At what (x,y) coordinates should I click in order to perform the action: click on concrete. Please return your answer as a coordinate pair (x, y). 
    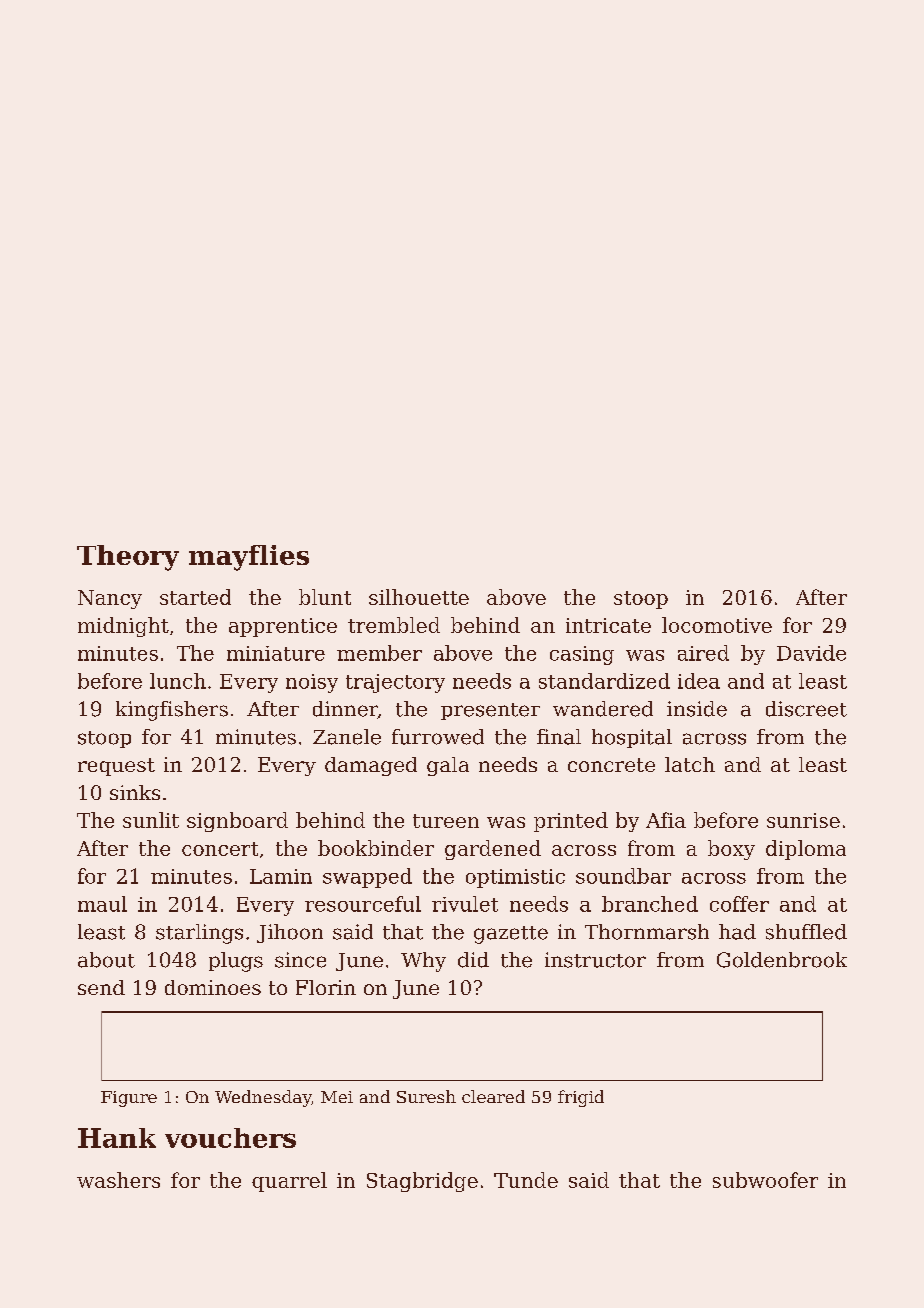
    Looking at the image, I should click on (611, 765).
